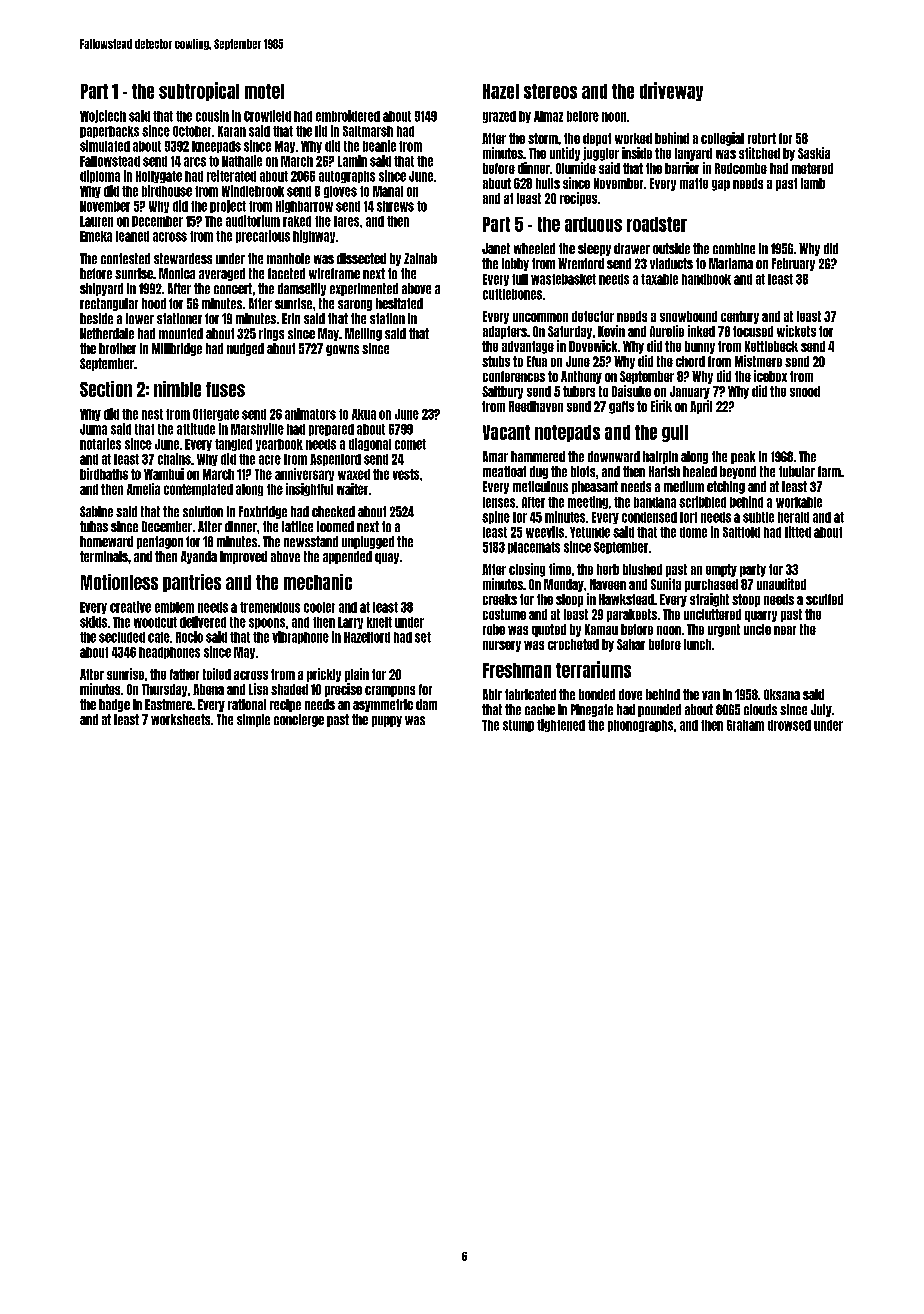 The width and height of the page is (924, 1314). I want to click on Reedhaven, so click(536, 406).
